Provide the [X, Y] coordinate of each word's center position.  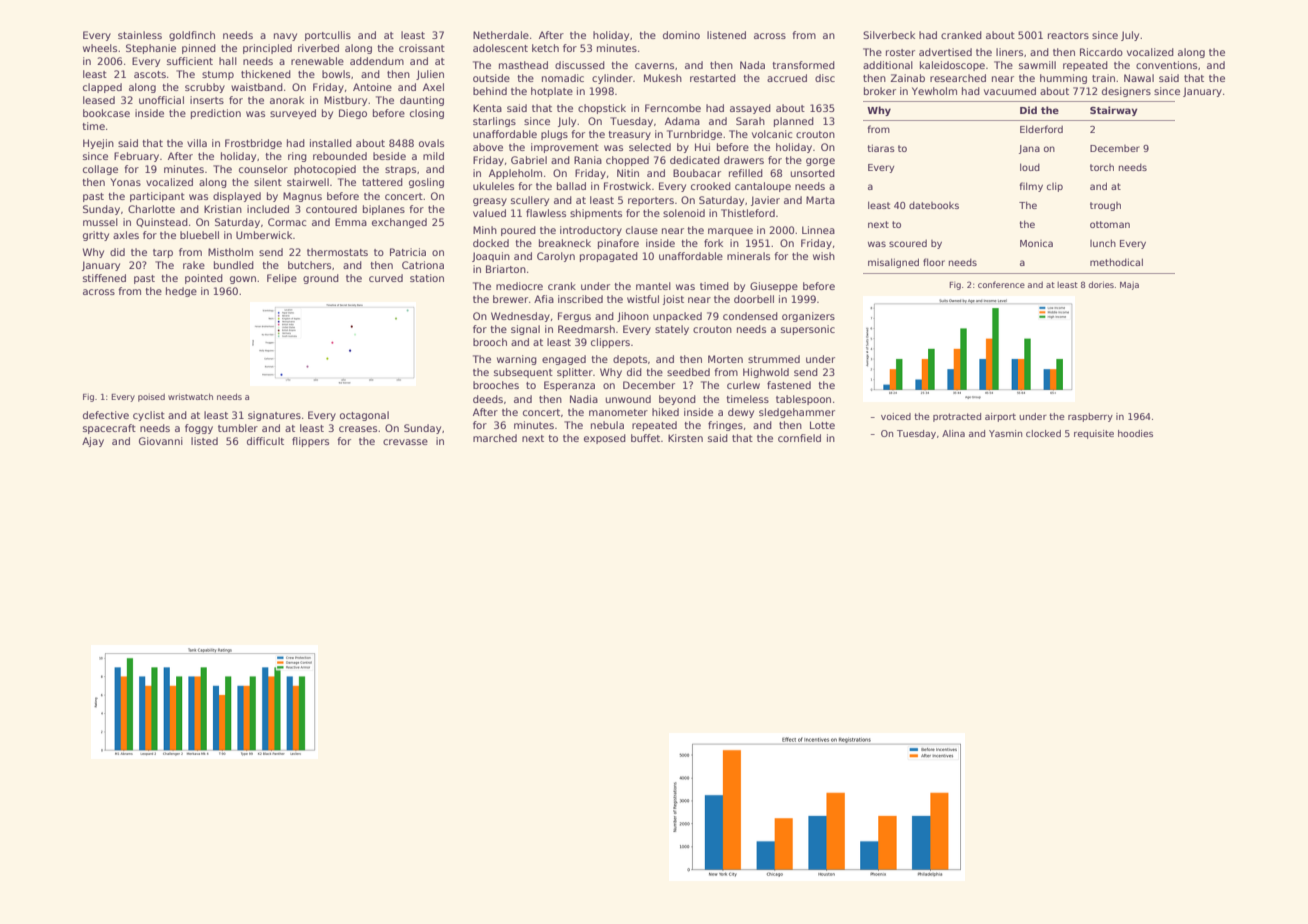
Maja [1129, 285]
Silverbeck [889, 35]
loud [1030, 167]
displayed [237, 197]
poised [151, 397]
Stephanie [151, 49]
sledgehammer [797, 413]
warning [517, 360]
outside [491, 78]
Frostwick [627, 186]
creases [358, 429]
